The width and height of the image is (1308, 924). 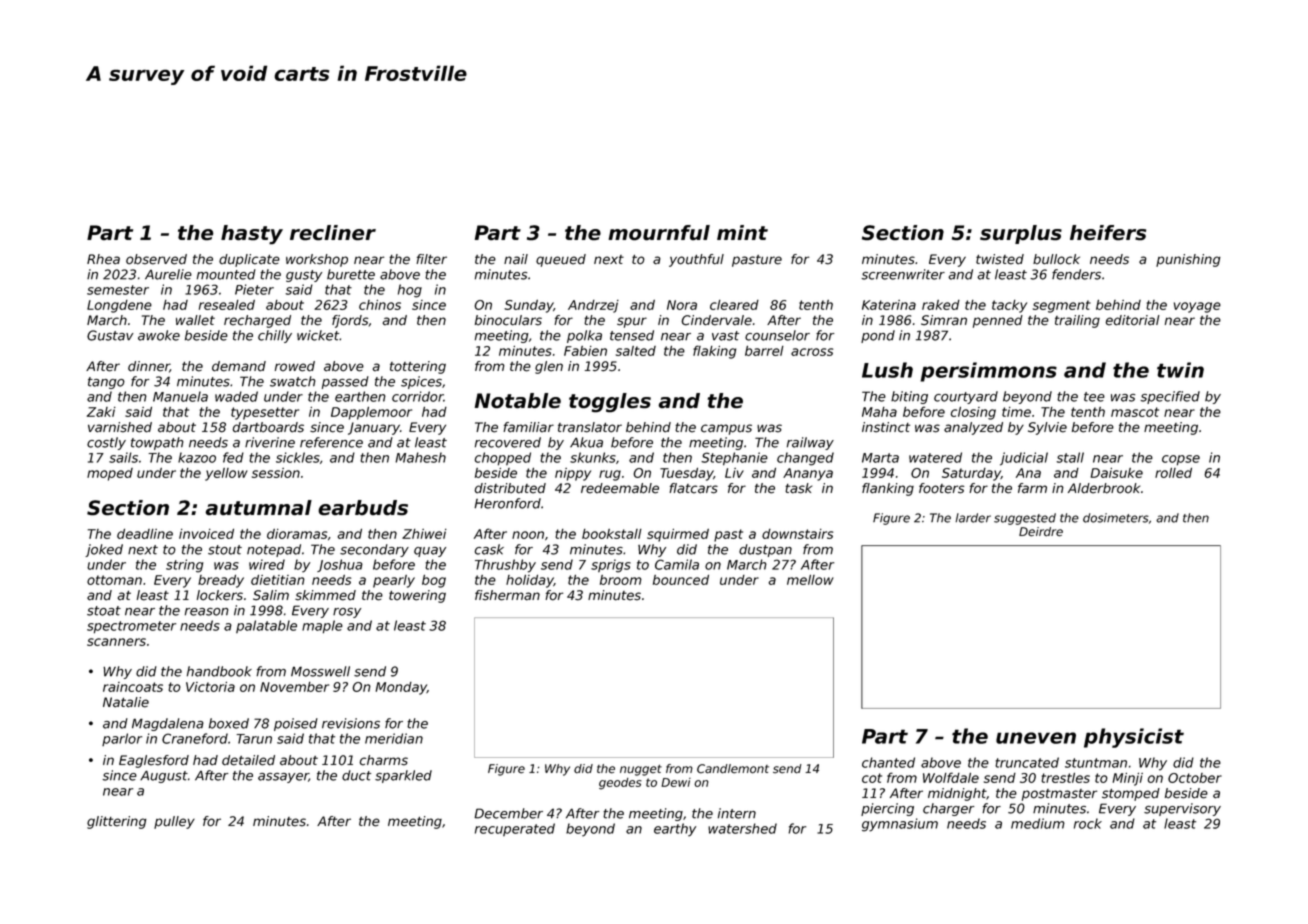 What do you see at coordinates (1108, 233) in the image?
I see `heifers` at bounding box center [1108, 233].
